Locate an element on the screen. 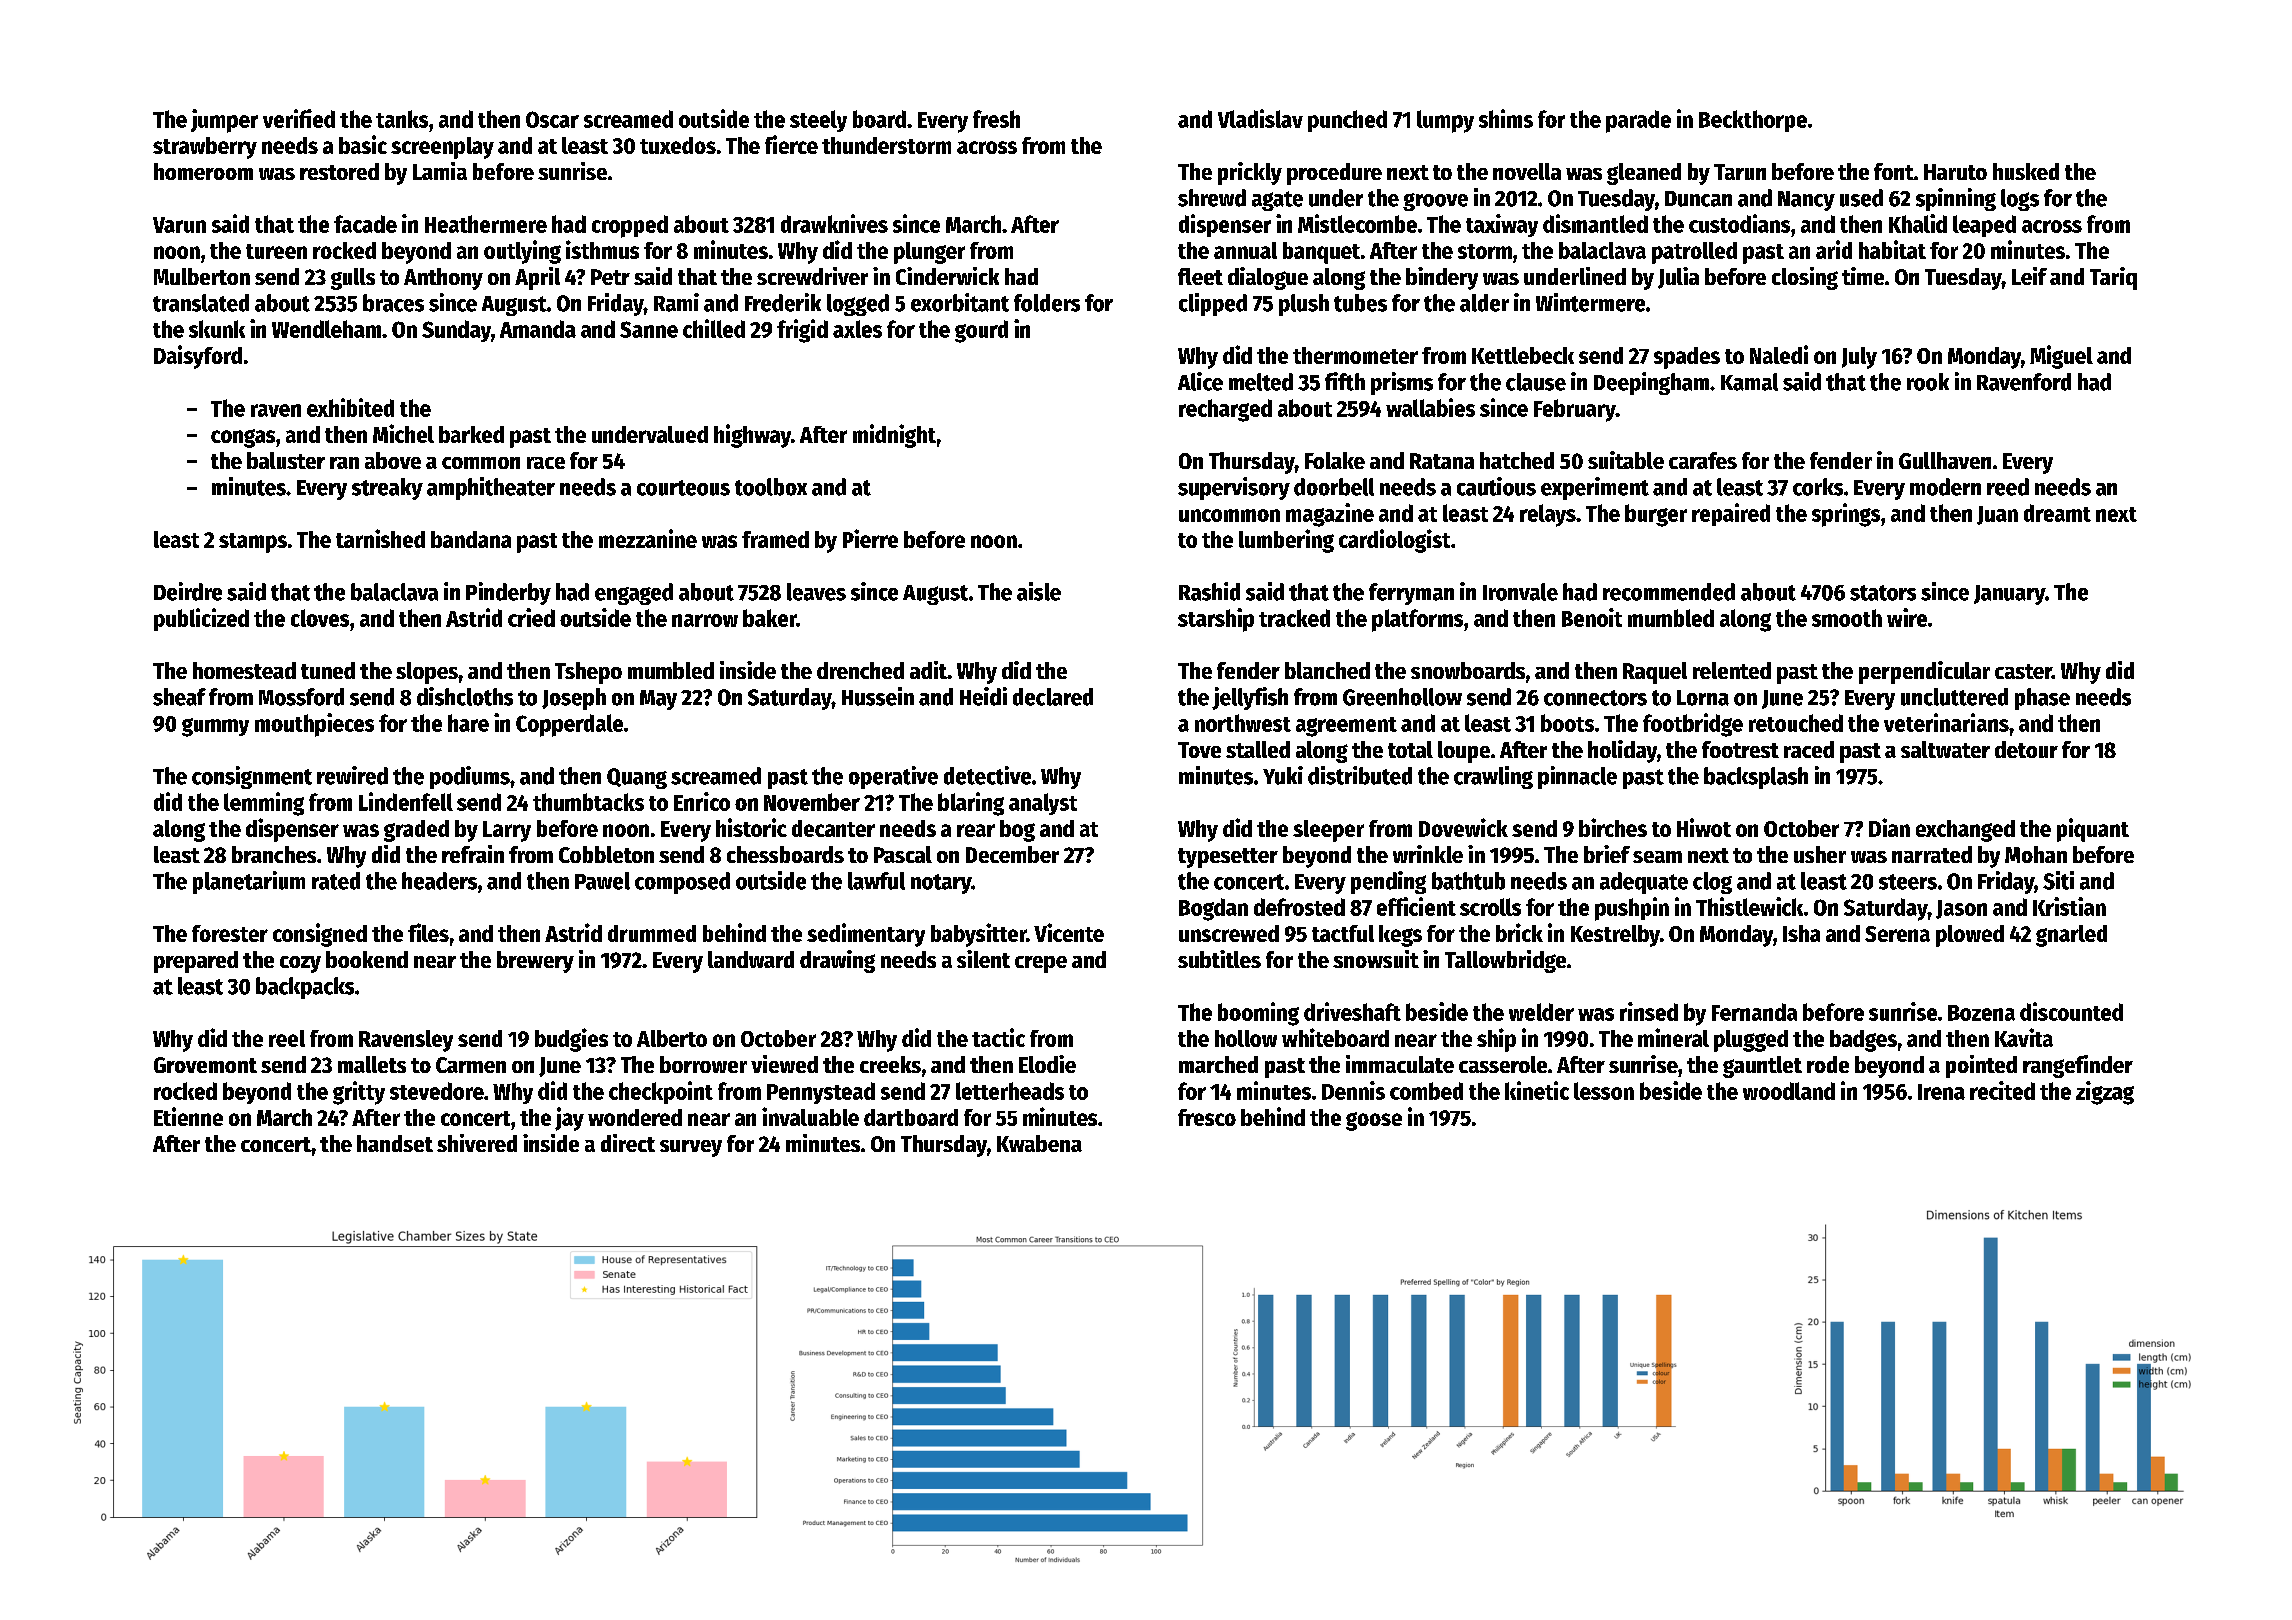  invaluable is located at coordinates (810, 1116).
